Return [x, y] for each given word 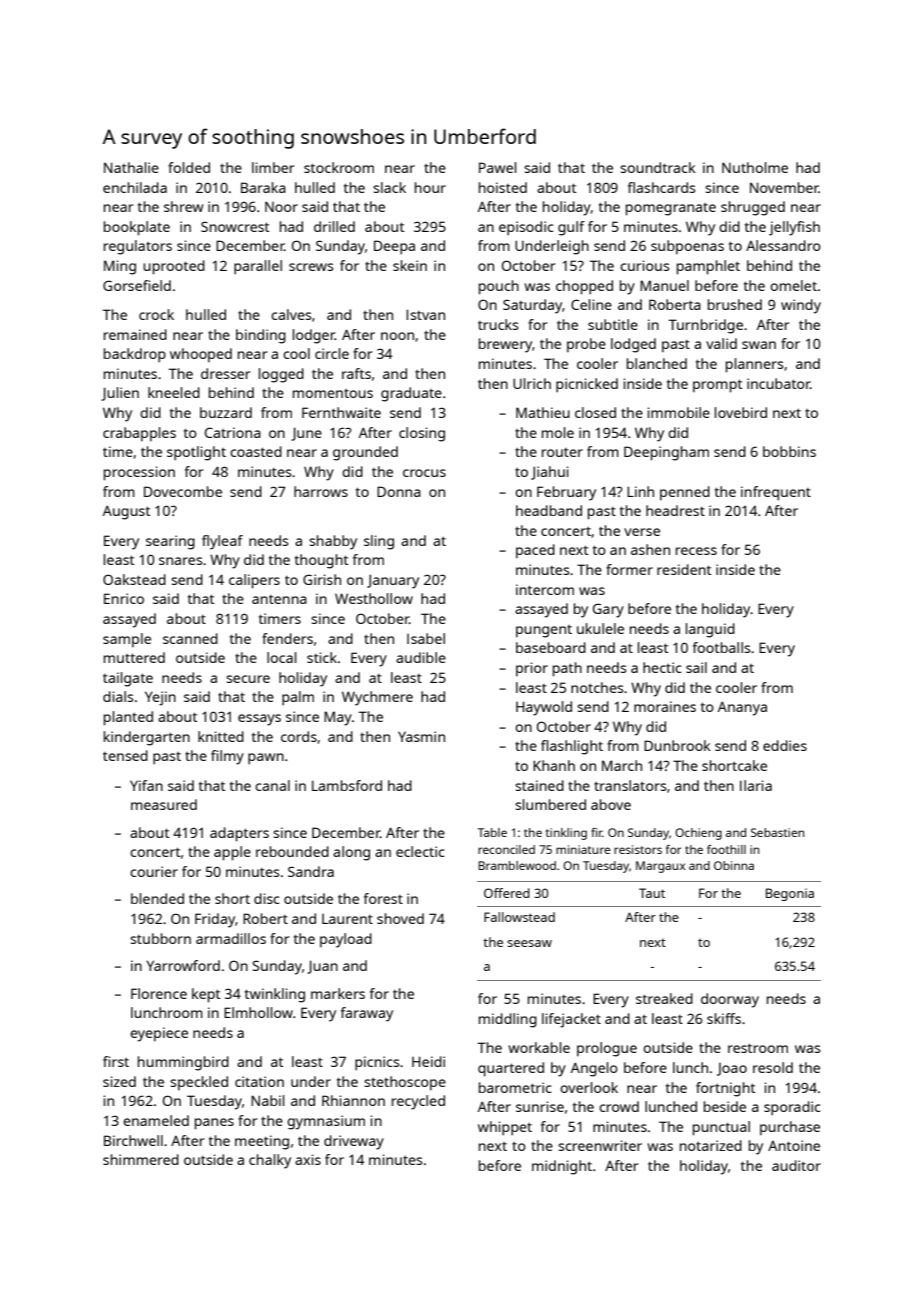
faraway [367, 1014]
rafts [356, 373]
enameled [156, 1120]
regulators [138, 247]
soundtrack [658, 167]
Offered [507, 893]
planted [128, 718]
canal [272, 785]
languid [710, 630]
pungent [544, 631]
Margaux [660, 867]
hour [430, 187]
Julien [120, 394]
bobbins [789, 451]
